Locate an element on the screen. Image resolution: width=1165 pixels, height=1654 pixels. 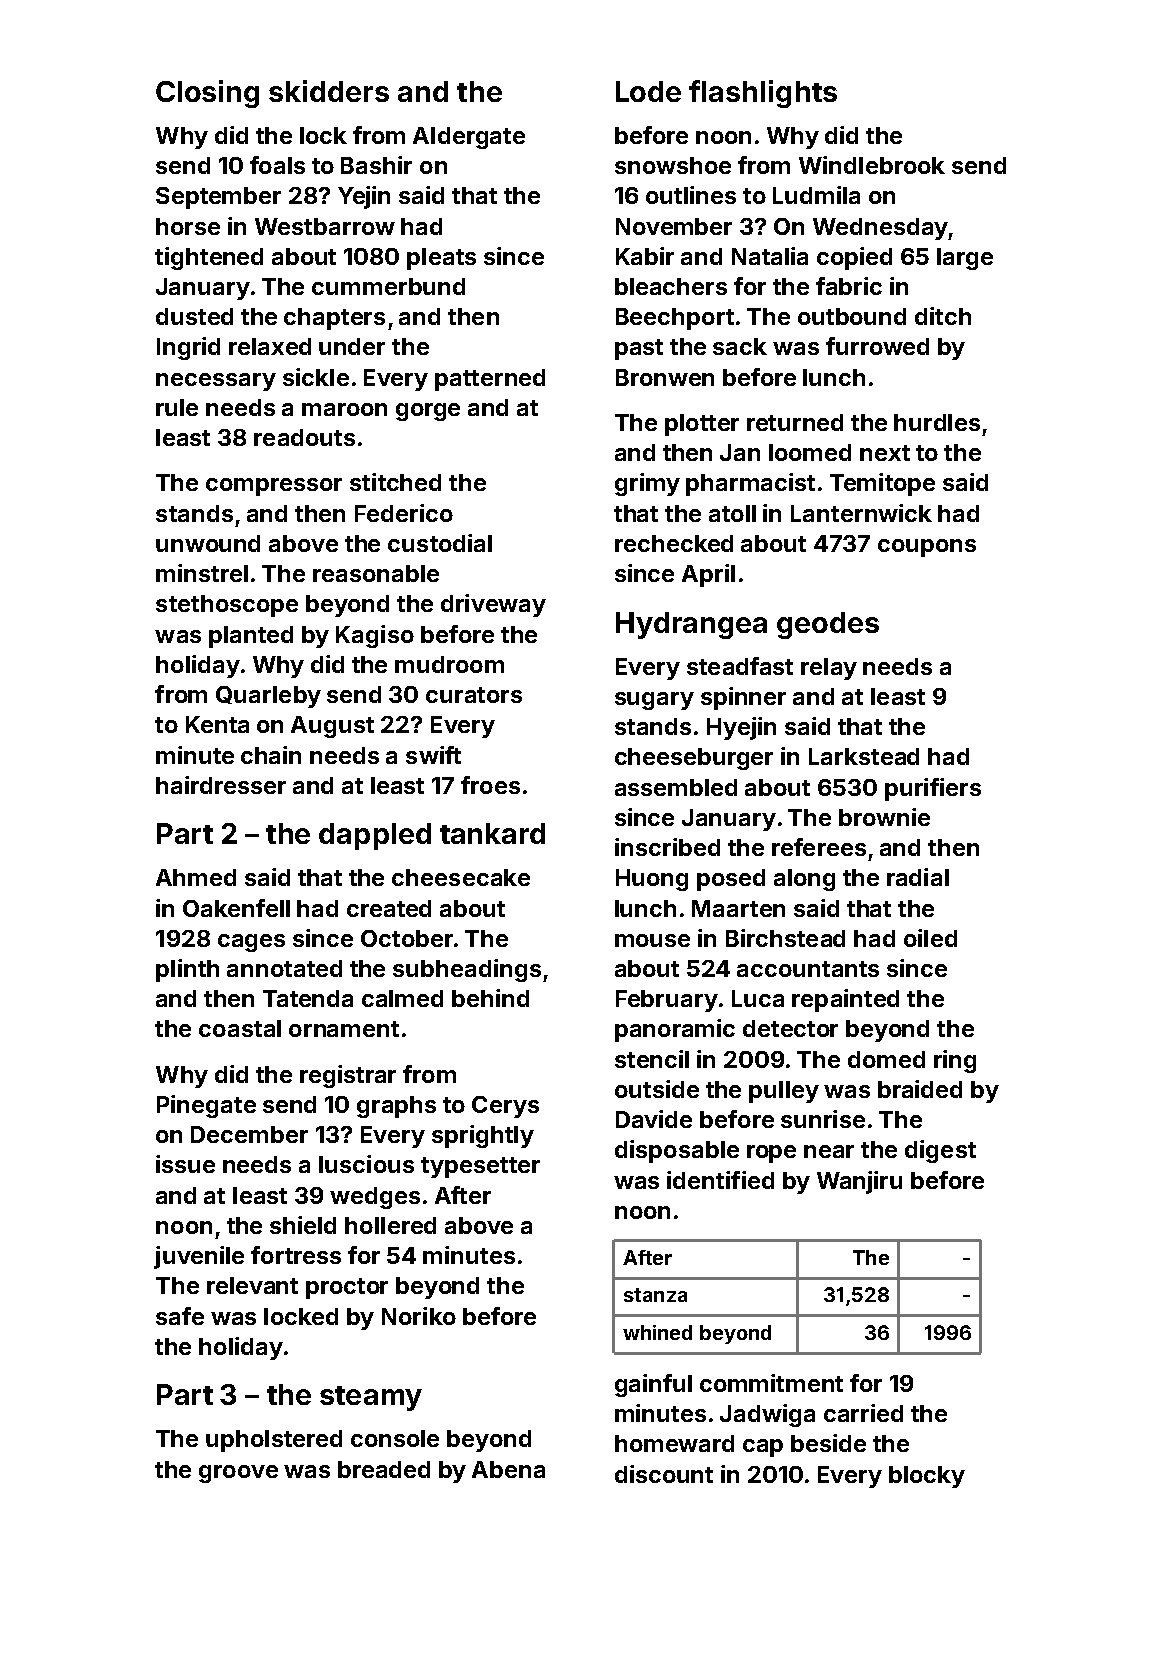
Cerys is located at coordinates (505, 1107).
